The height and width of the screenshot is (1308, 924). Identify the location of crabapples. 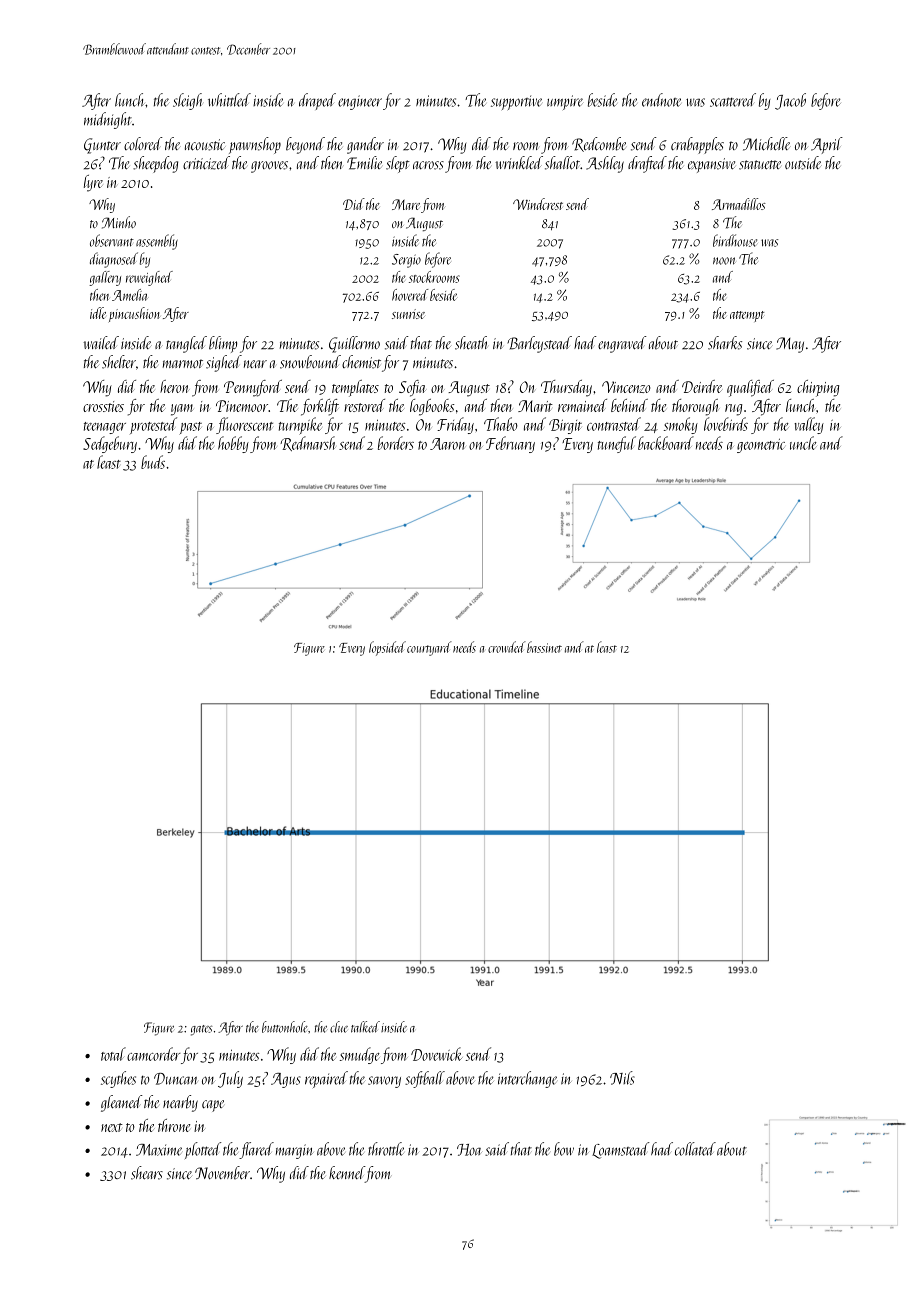
(697, 145).
